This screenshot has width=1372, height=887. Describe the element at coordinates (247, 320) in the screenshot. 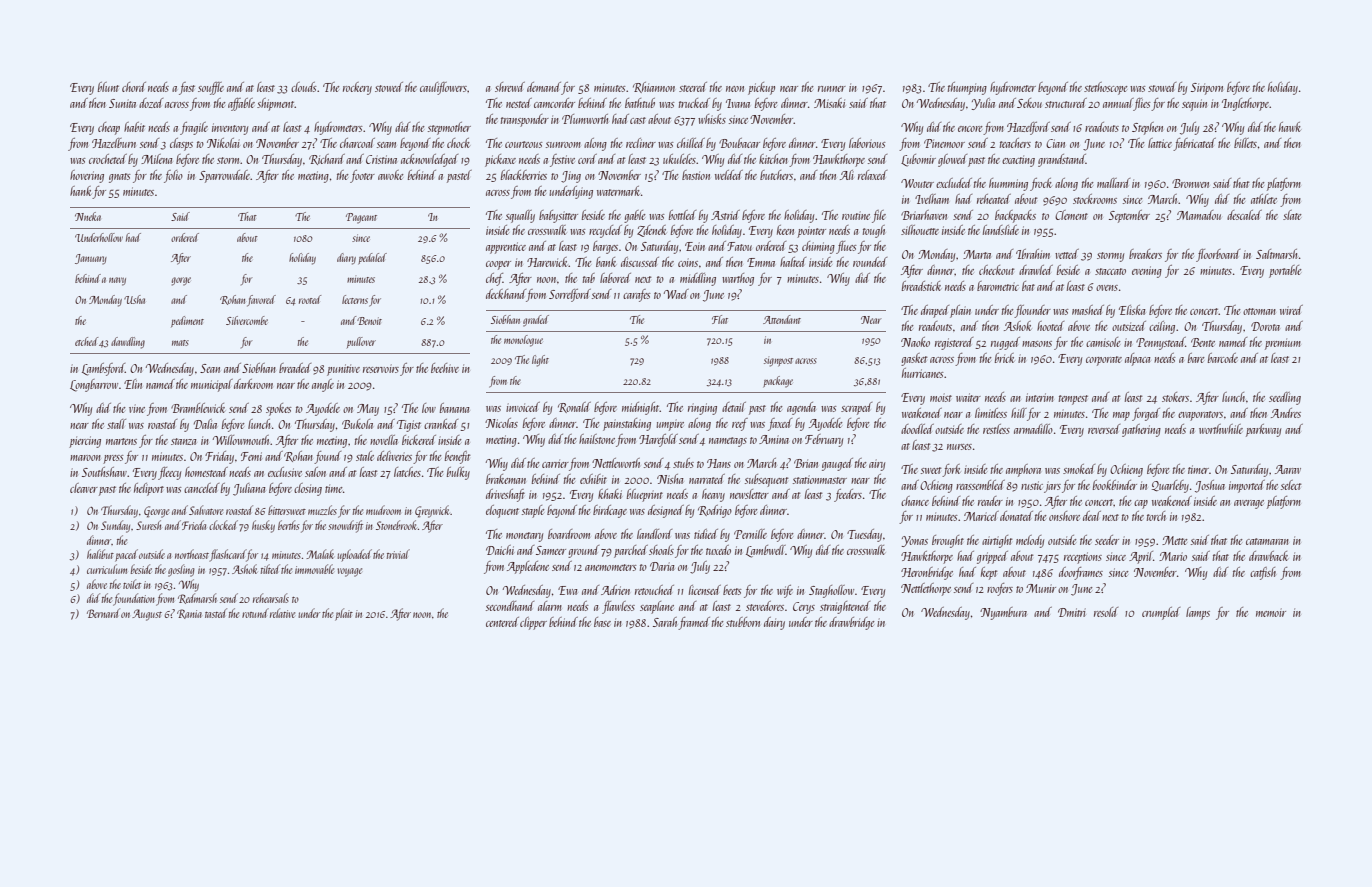

I see `Silvercombe` at that location.
